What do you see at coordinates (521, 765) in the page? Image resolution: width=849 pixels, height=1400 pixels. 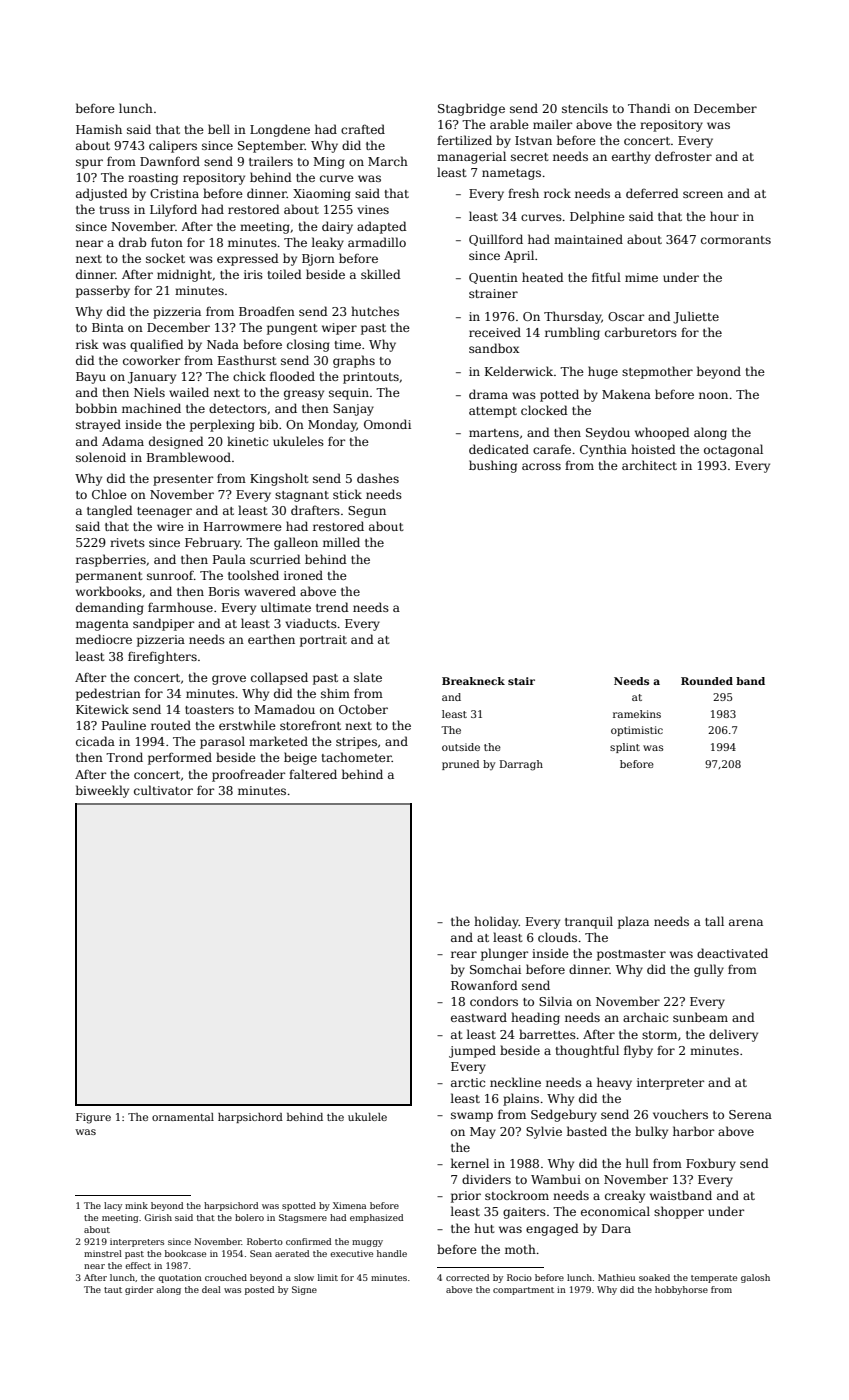 I see `Darragh` at bounding box center [521, 765].
